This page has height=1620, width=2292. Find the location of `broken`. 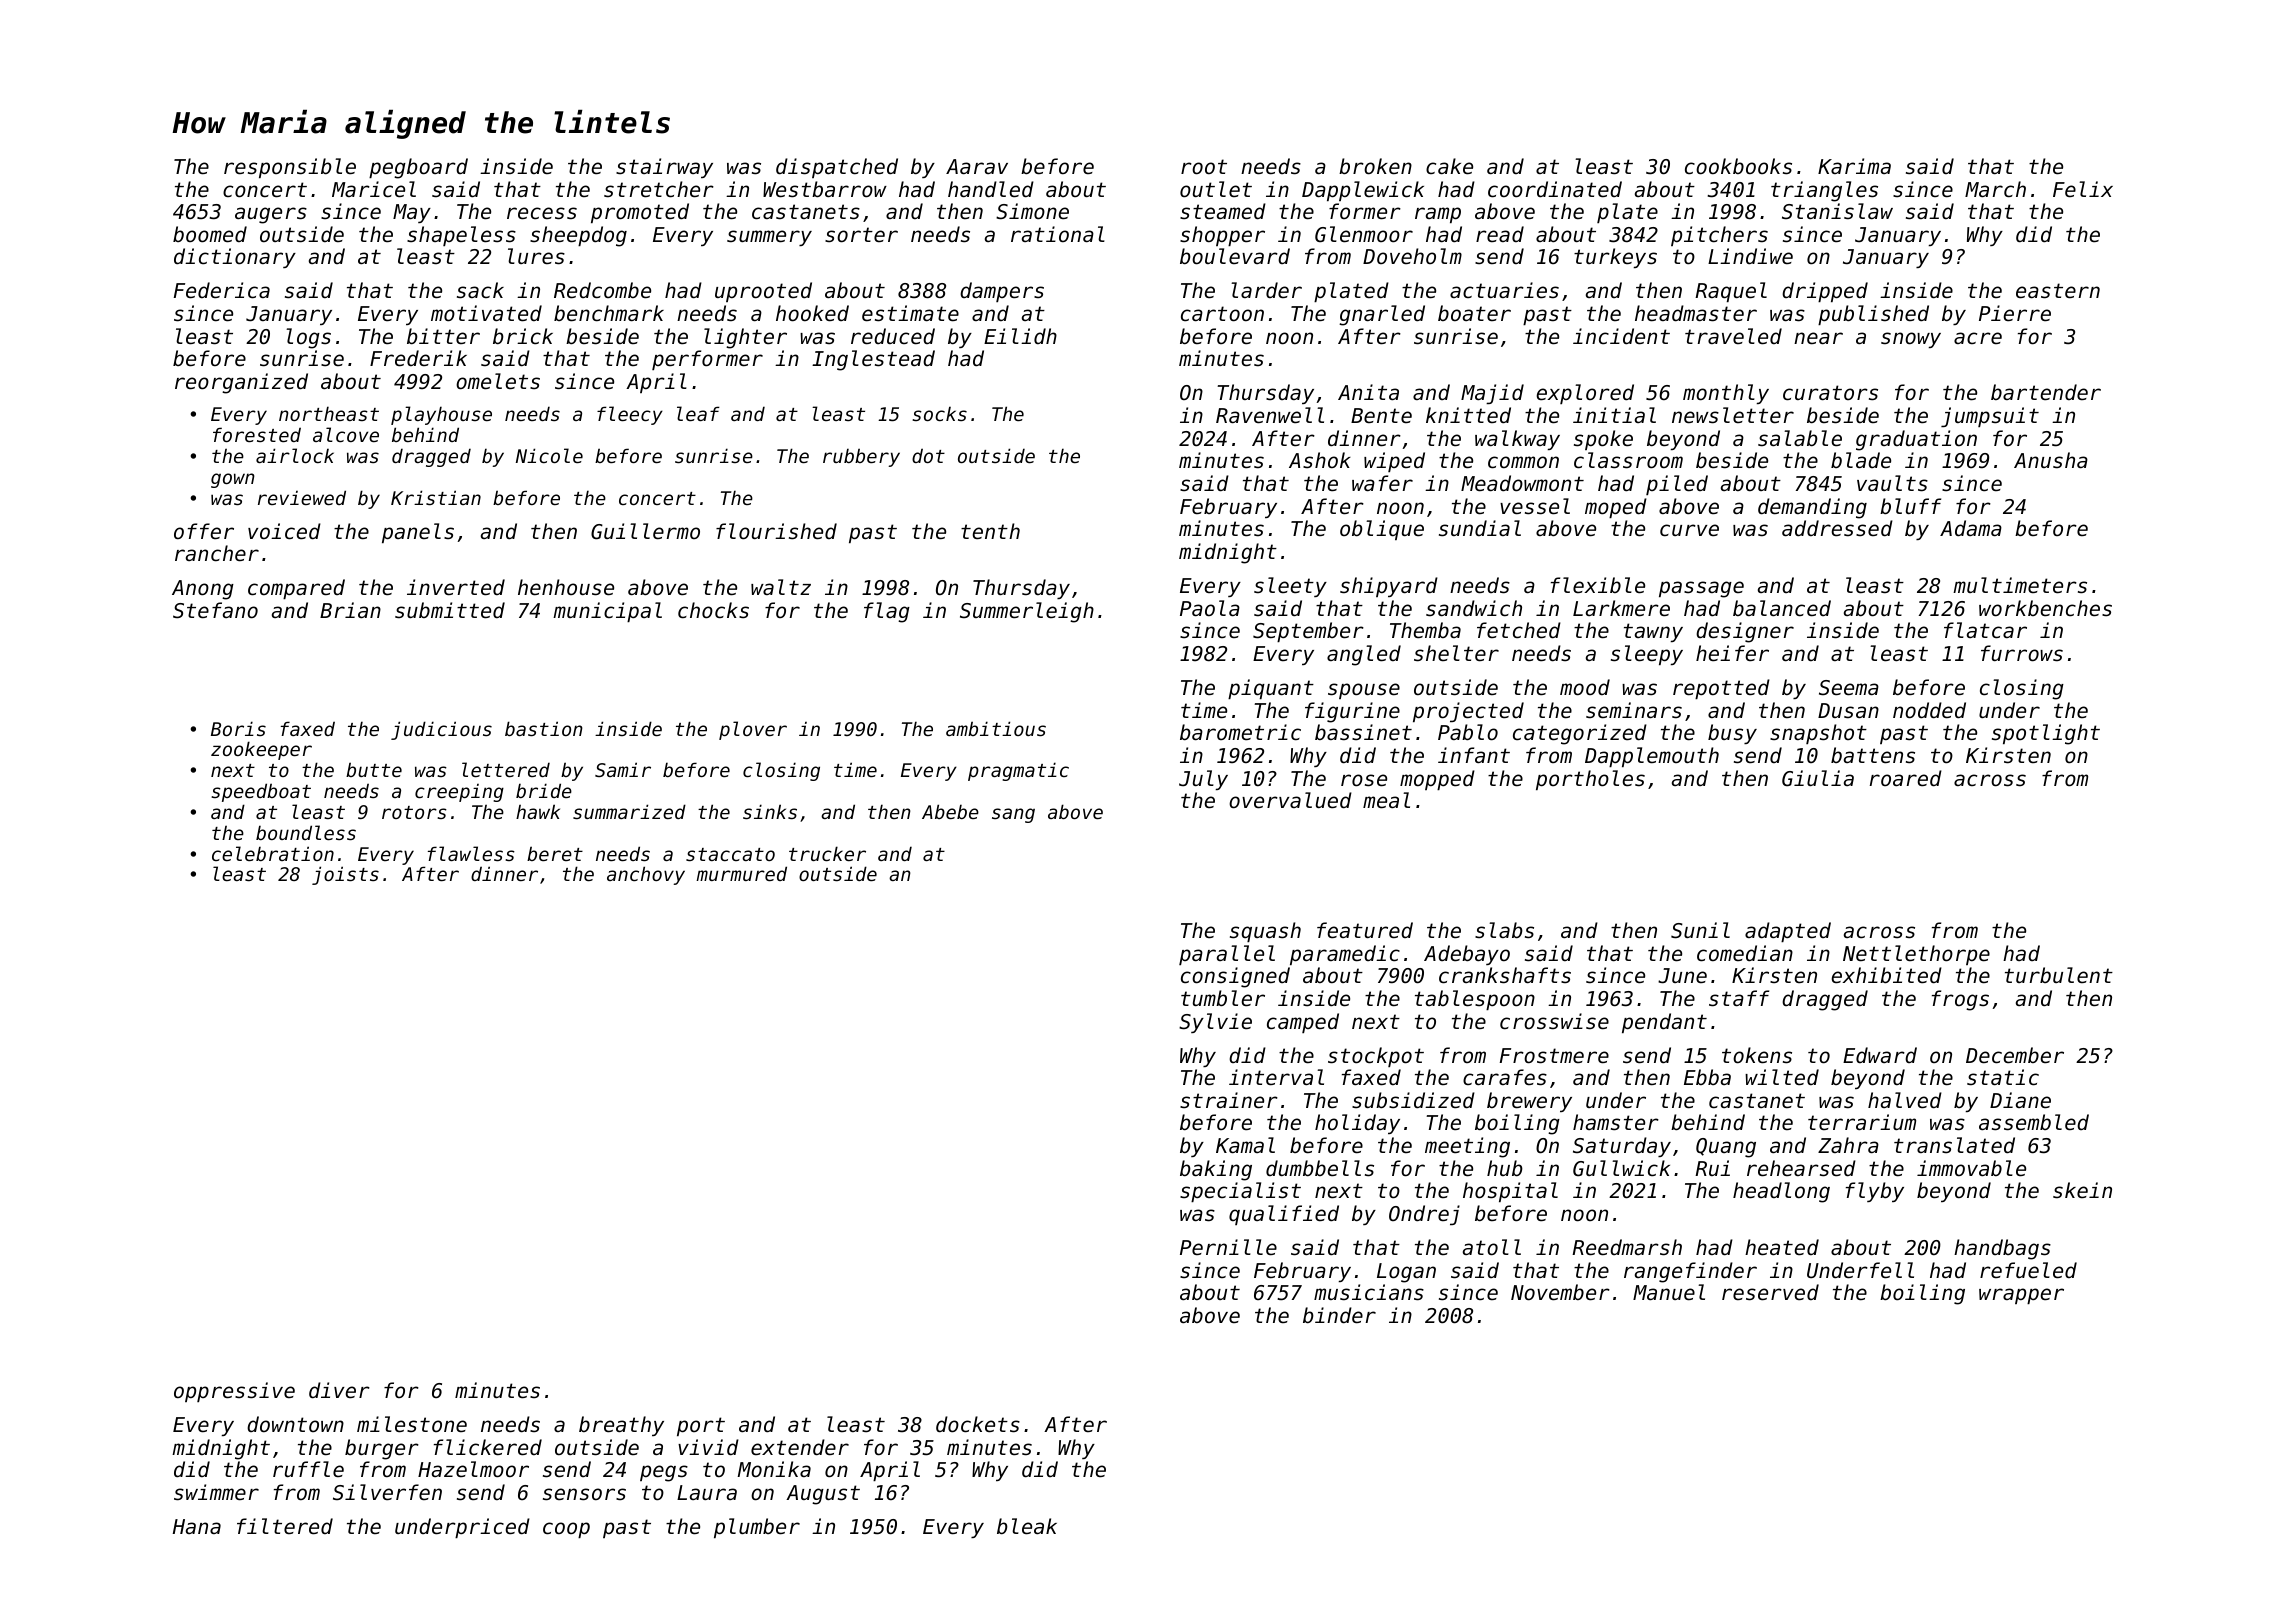

broken is located at coordinates (1375, 166).
